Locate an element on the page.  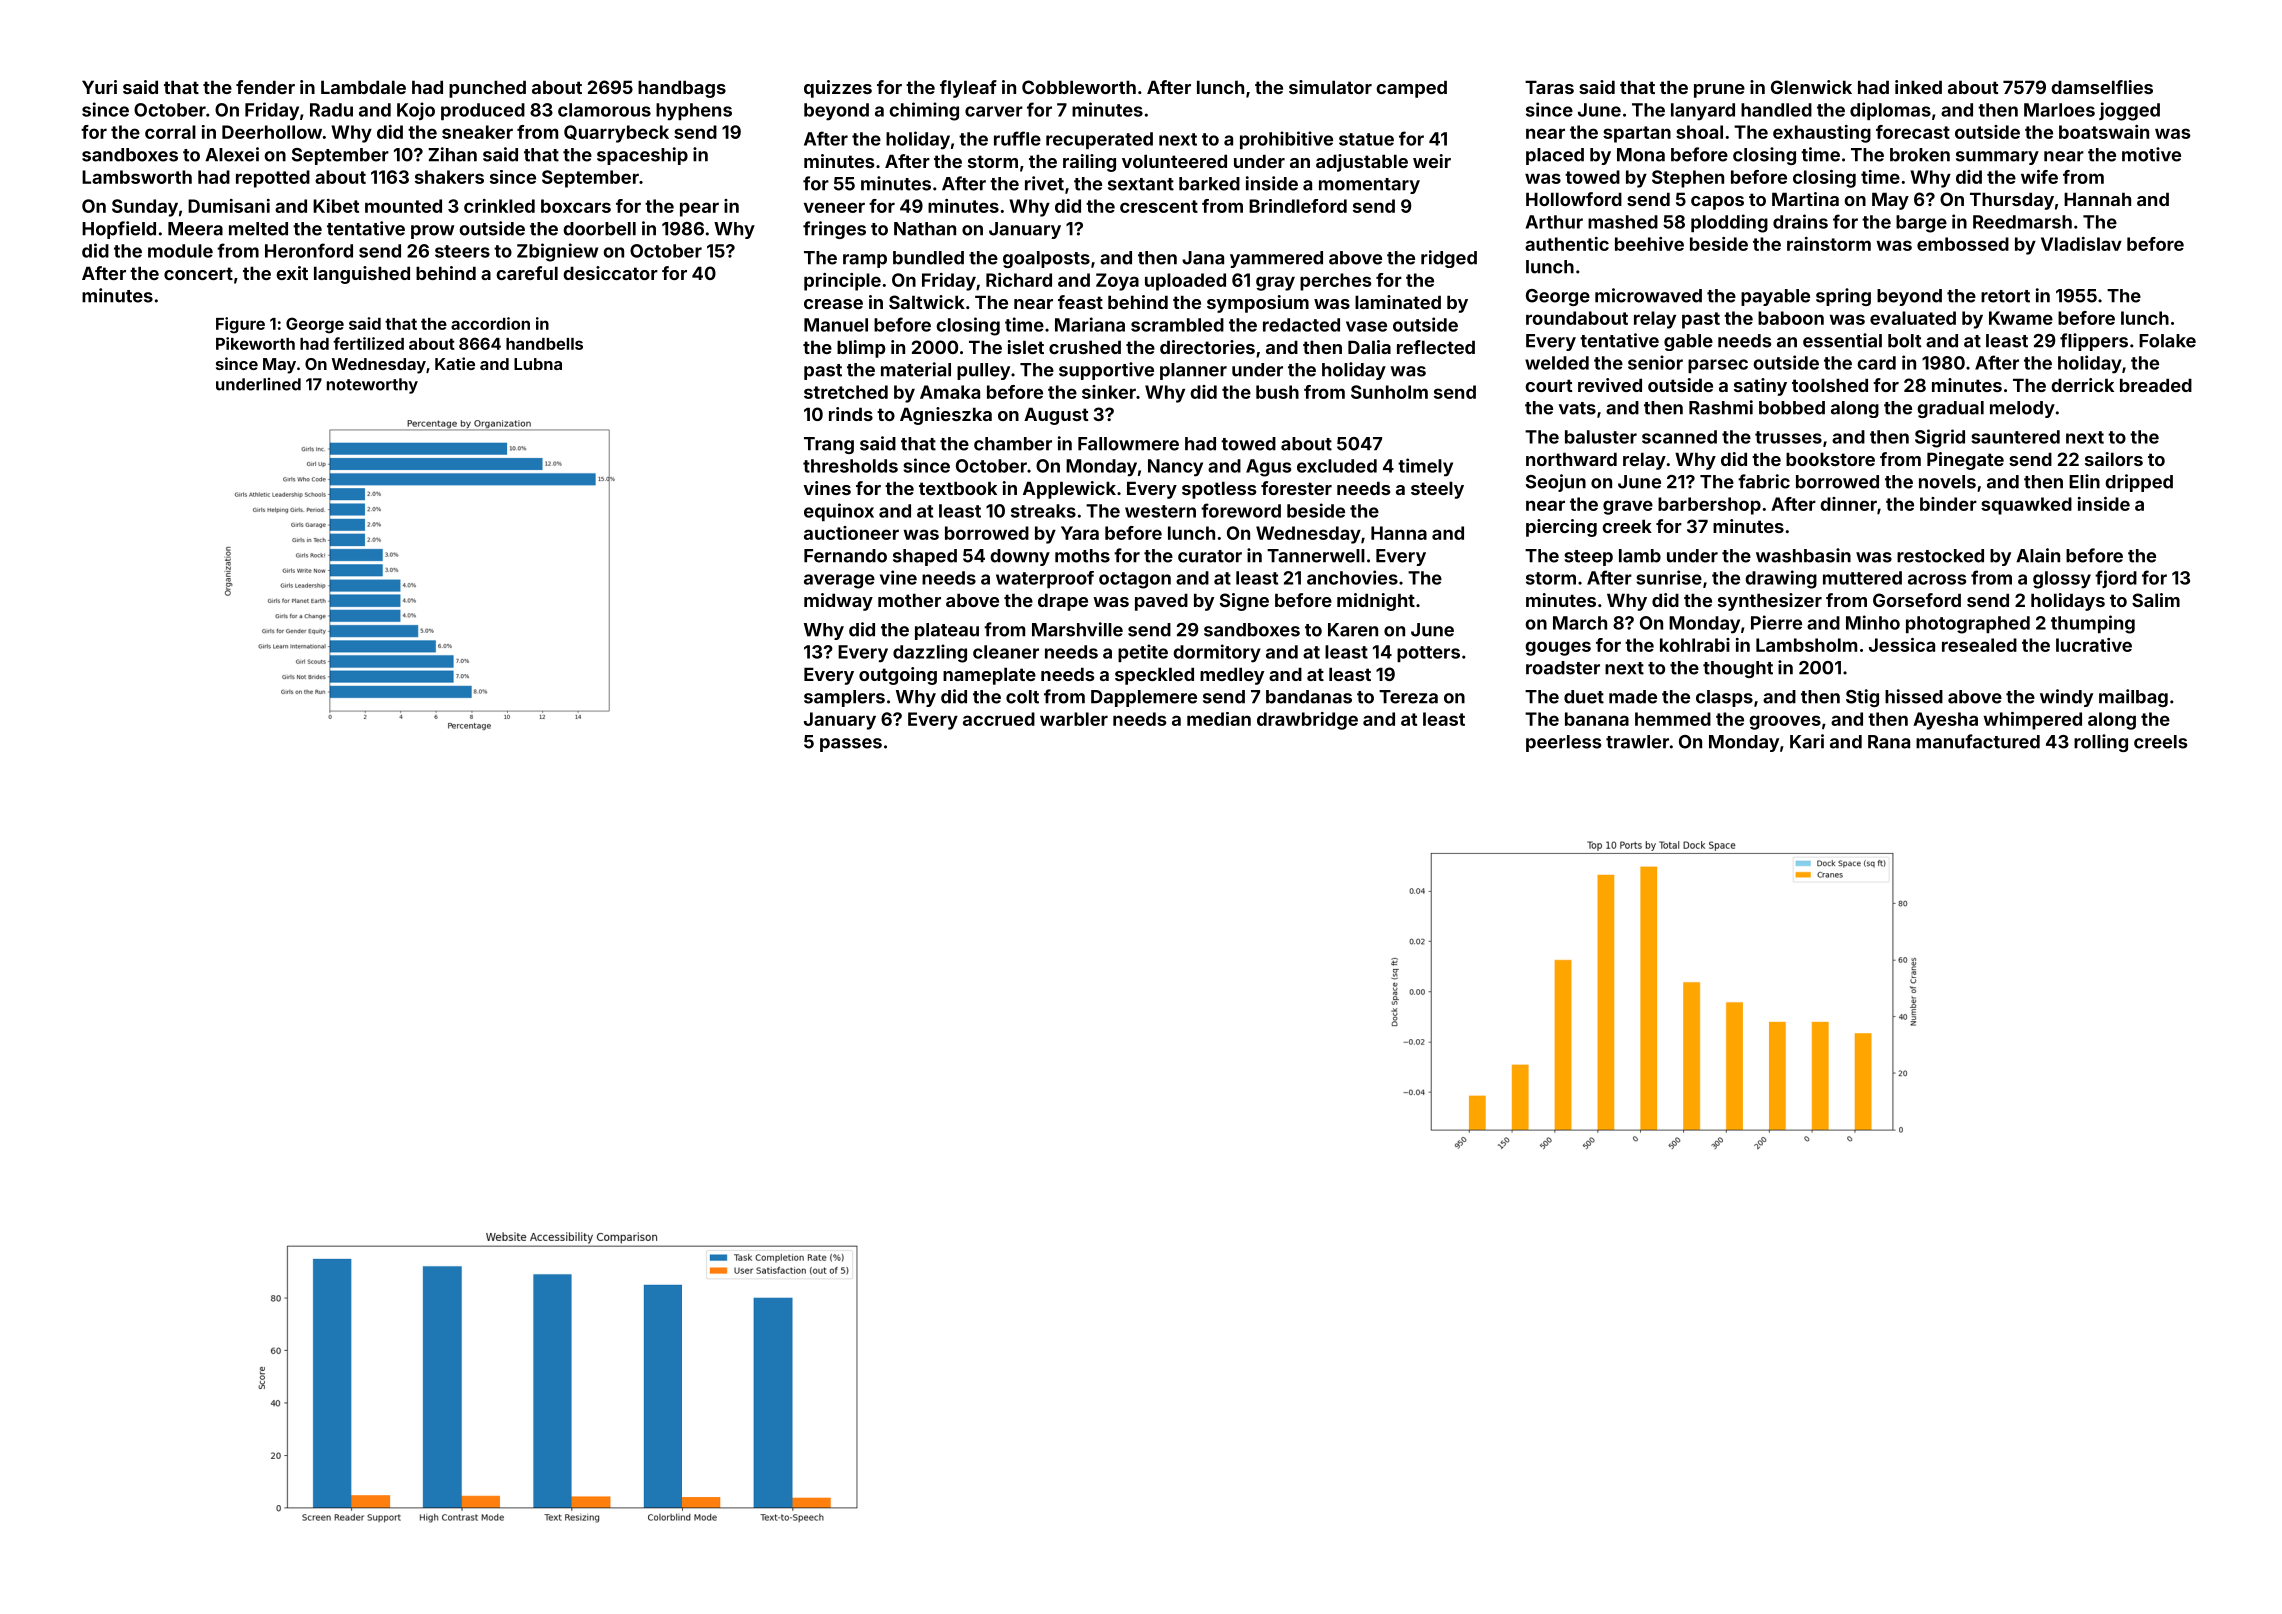
drawbridge is located at coordinates (1307, 721).
